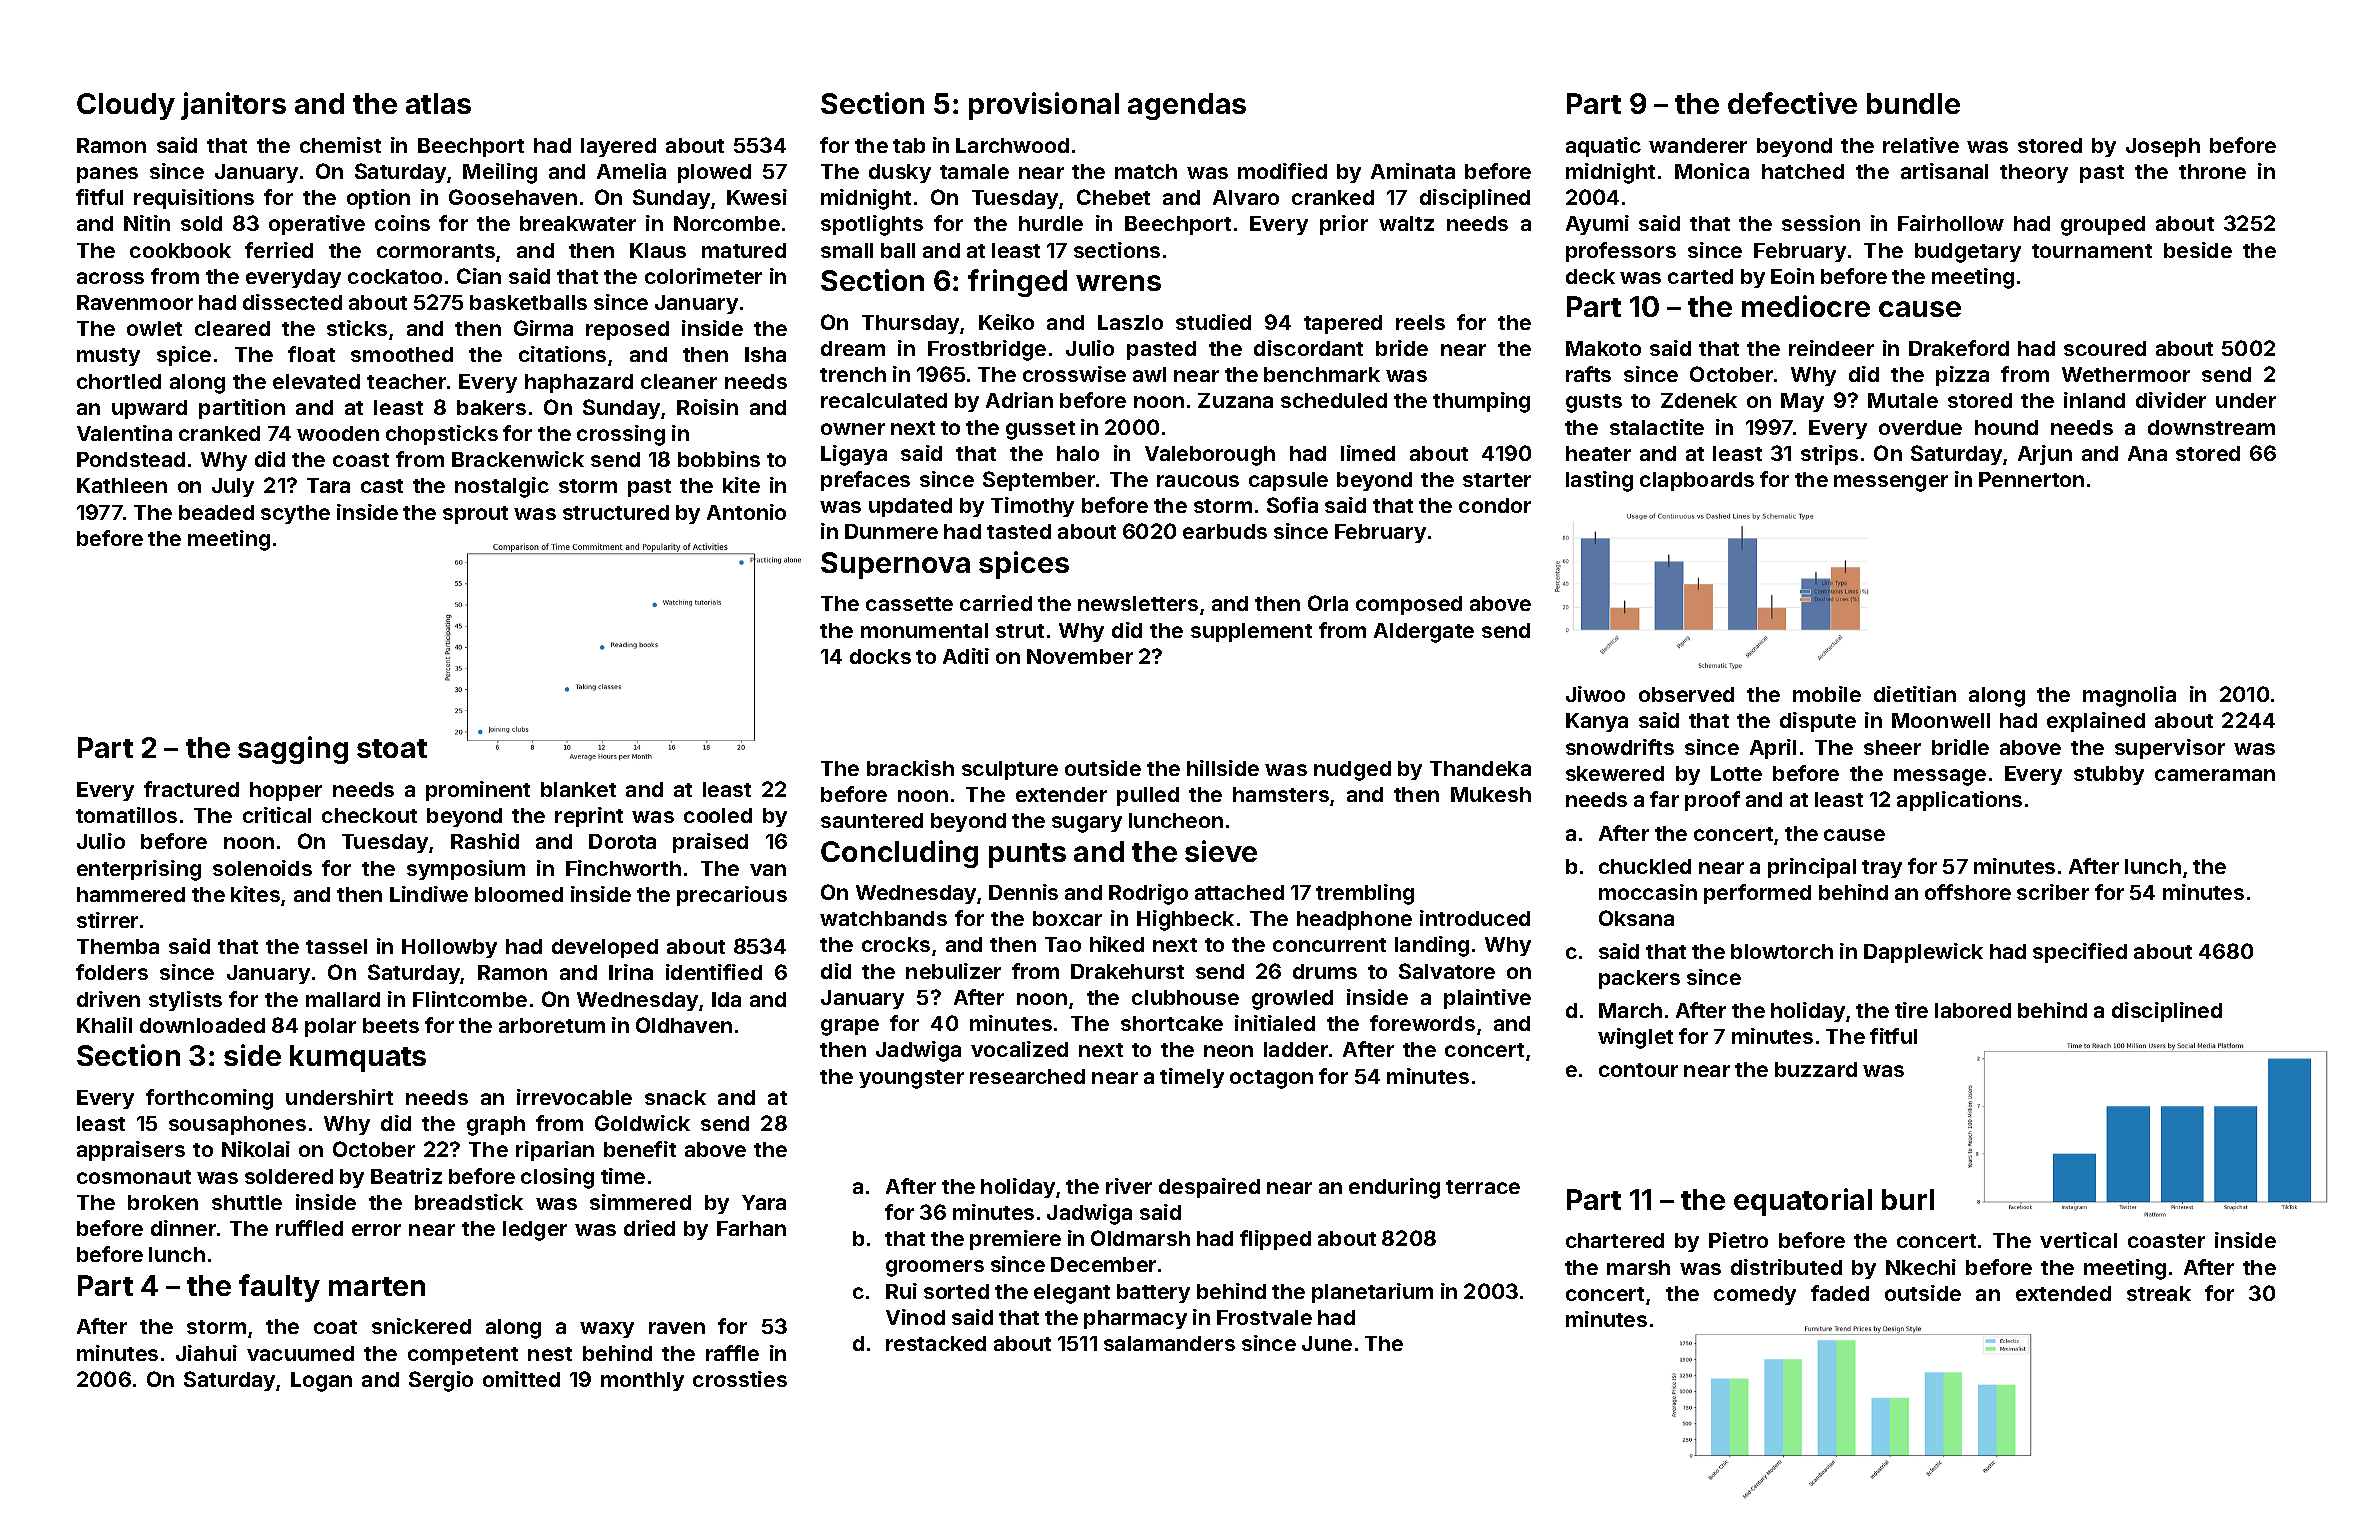  Describe the element at coordinates (154, 328) in the screenshot. I see `owlet` at that location.
